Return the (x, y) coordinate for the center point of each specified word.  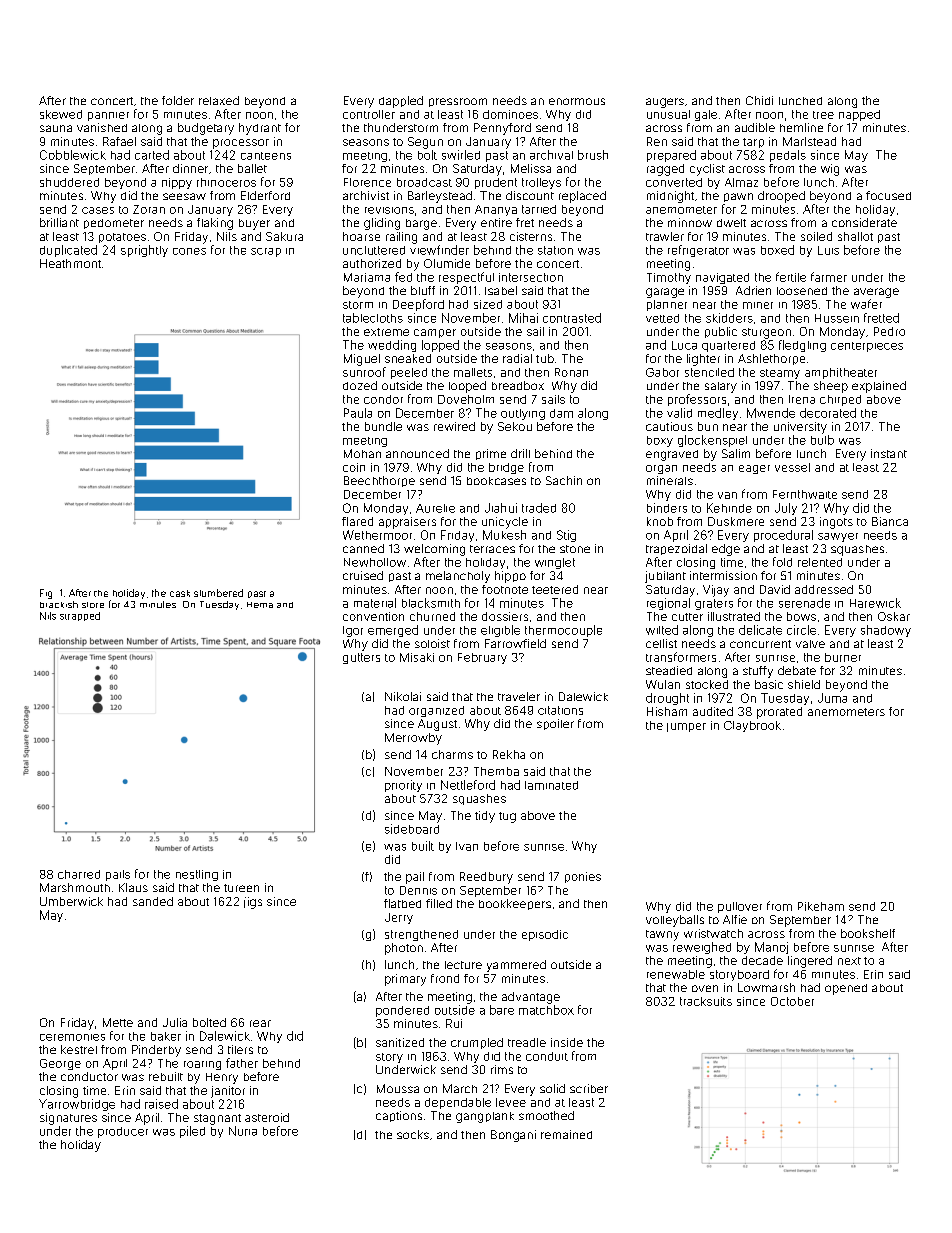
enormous (577, 101)
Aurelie (435, 508)
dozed (360, 385)
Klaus (133, 887)
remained (566, 1134)
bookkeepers (515, 904)
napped (859, 115)
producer (123, 1132)
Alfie (735, 919)
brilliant (59, 222)
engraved (672, 455)
